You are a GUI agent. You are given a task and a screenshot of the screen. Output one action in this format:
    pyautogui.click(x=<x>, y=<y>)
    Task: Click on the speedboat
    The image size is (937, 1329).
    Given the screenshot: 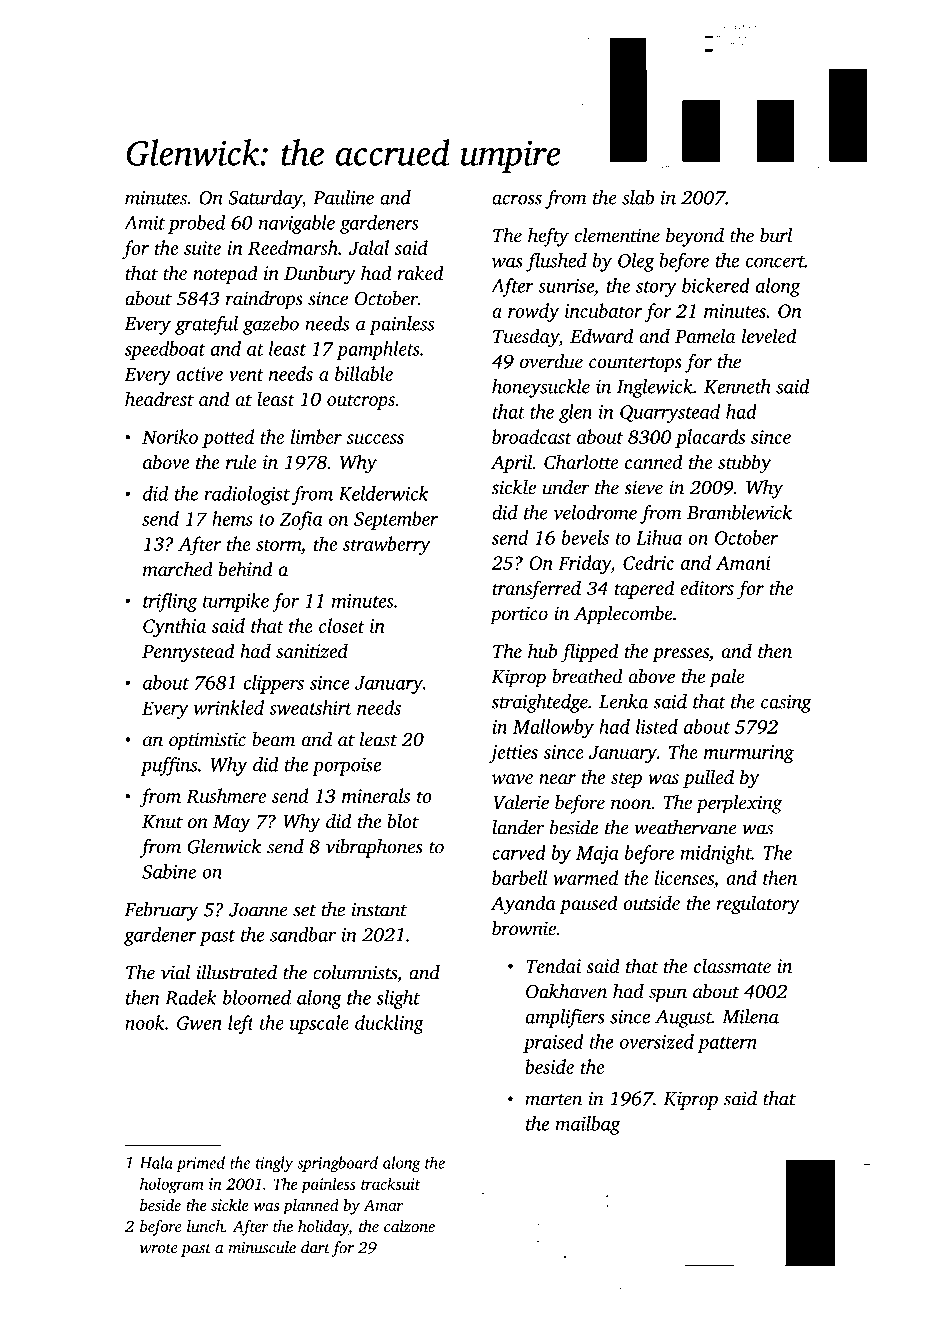 What is the action you would take?
    pyautogui.click(x=165, y=350)
